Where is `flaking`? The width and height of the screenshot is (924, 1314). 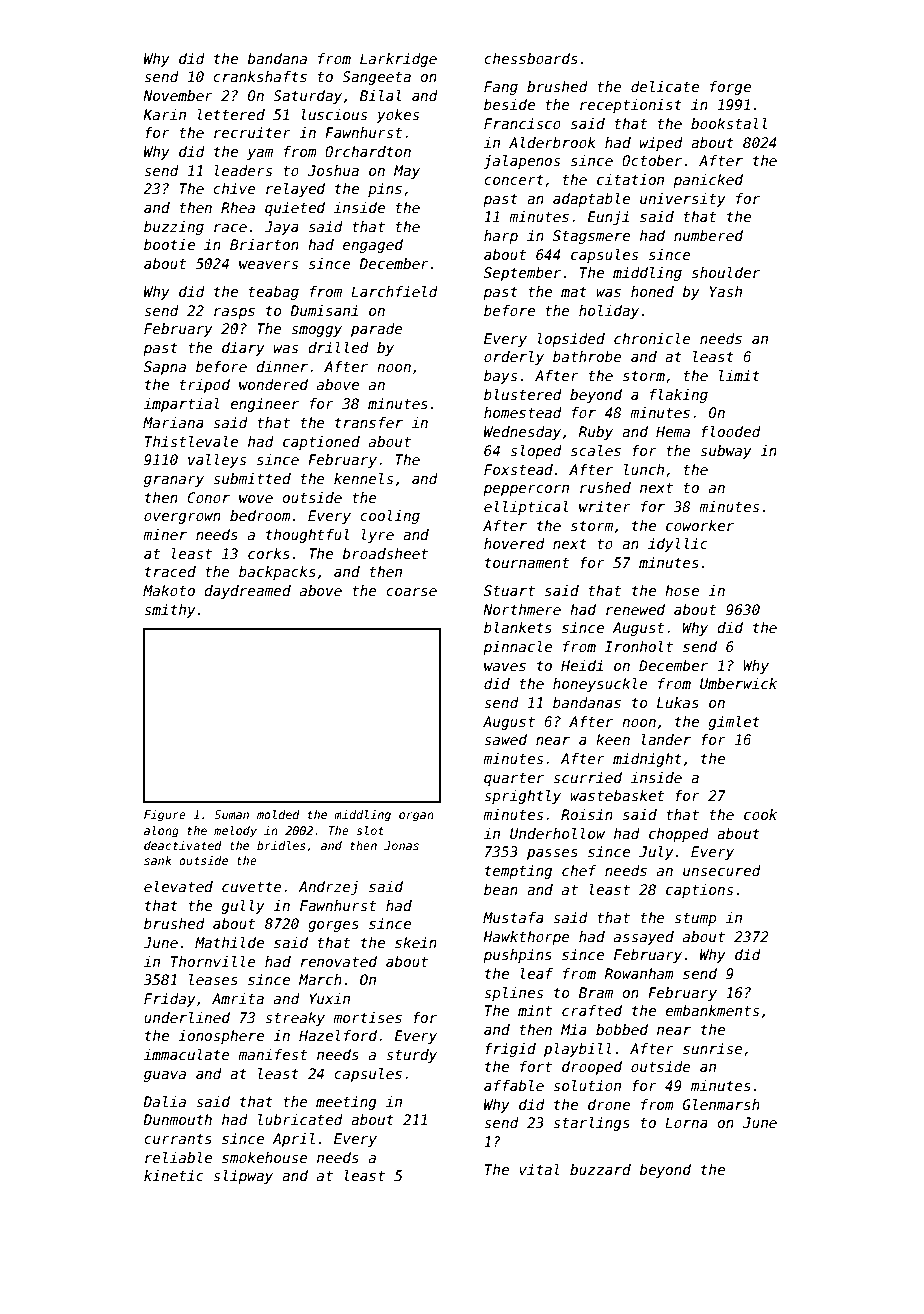 flaking is located at coordinates (679, 396).
